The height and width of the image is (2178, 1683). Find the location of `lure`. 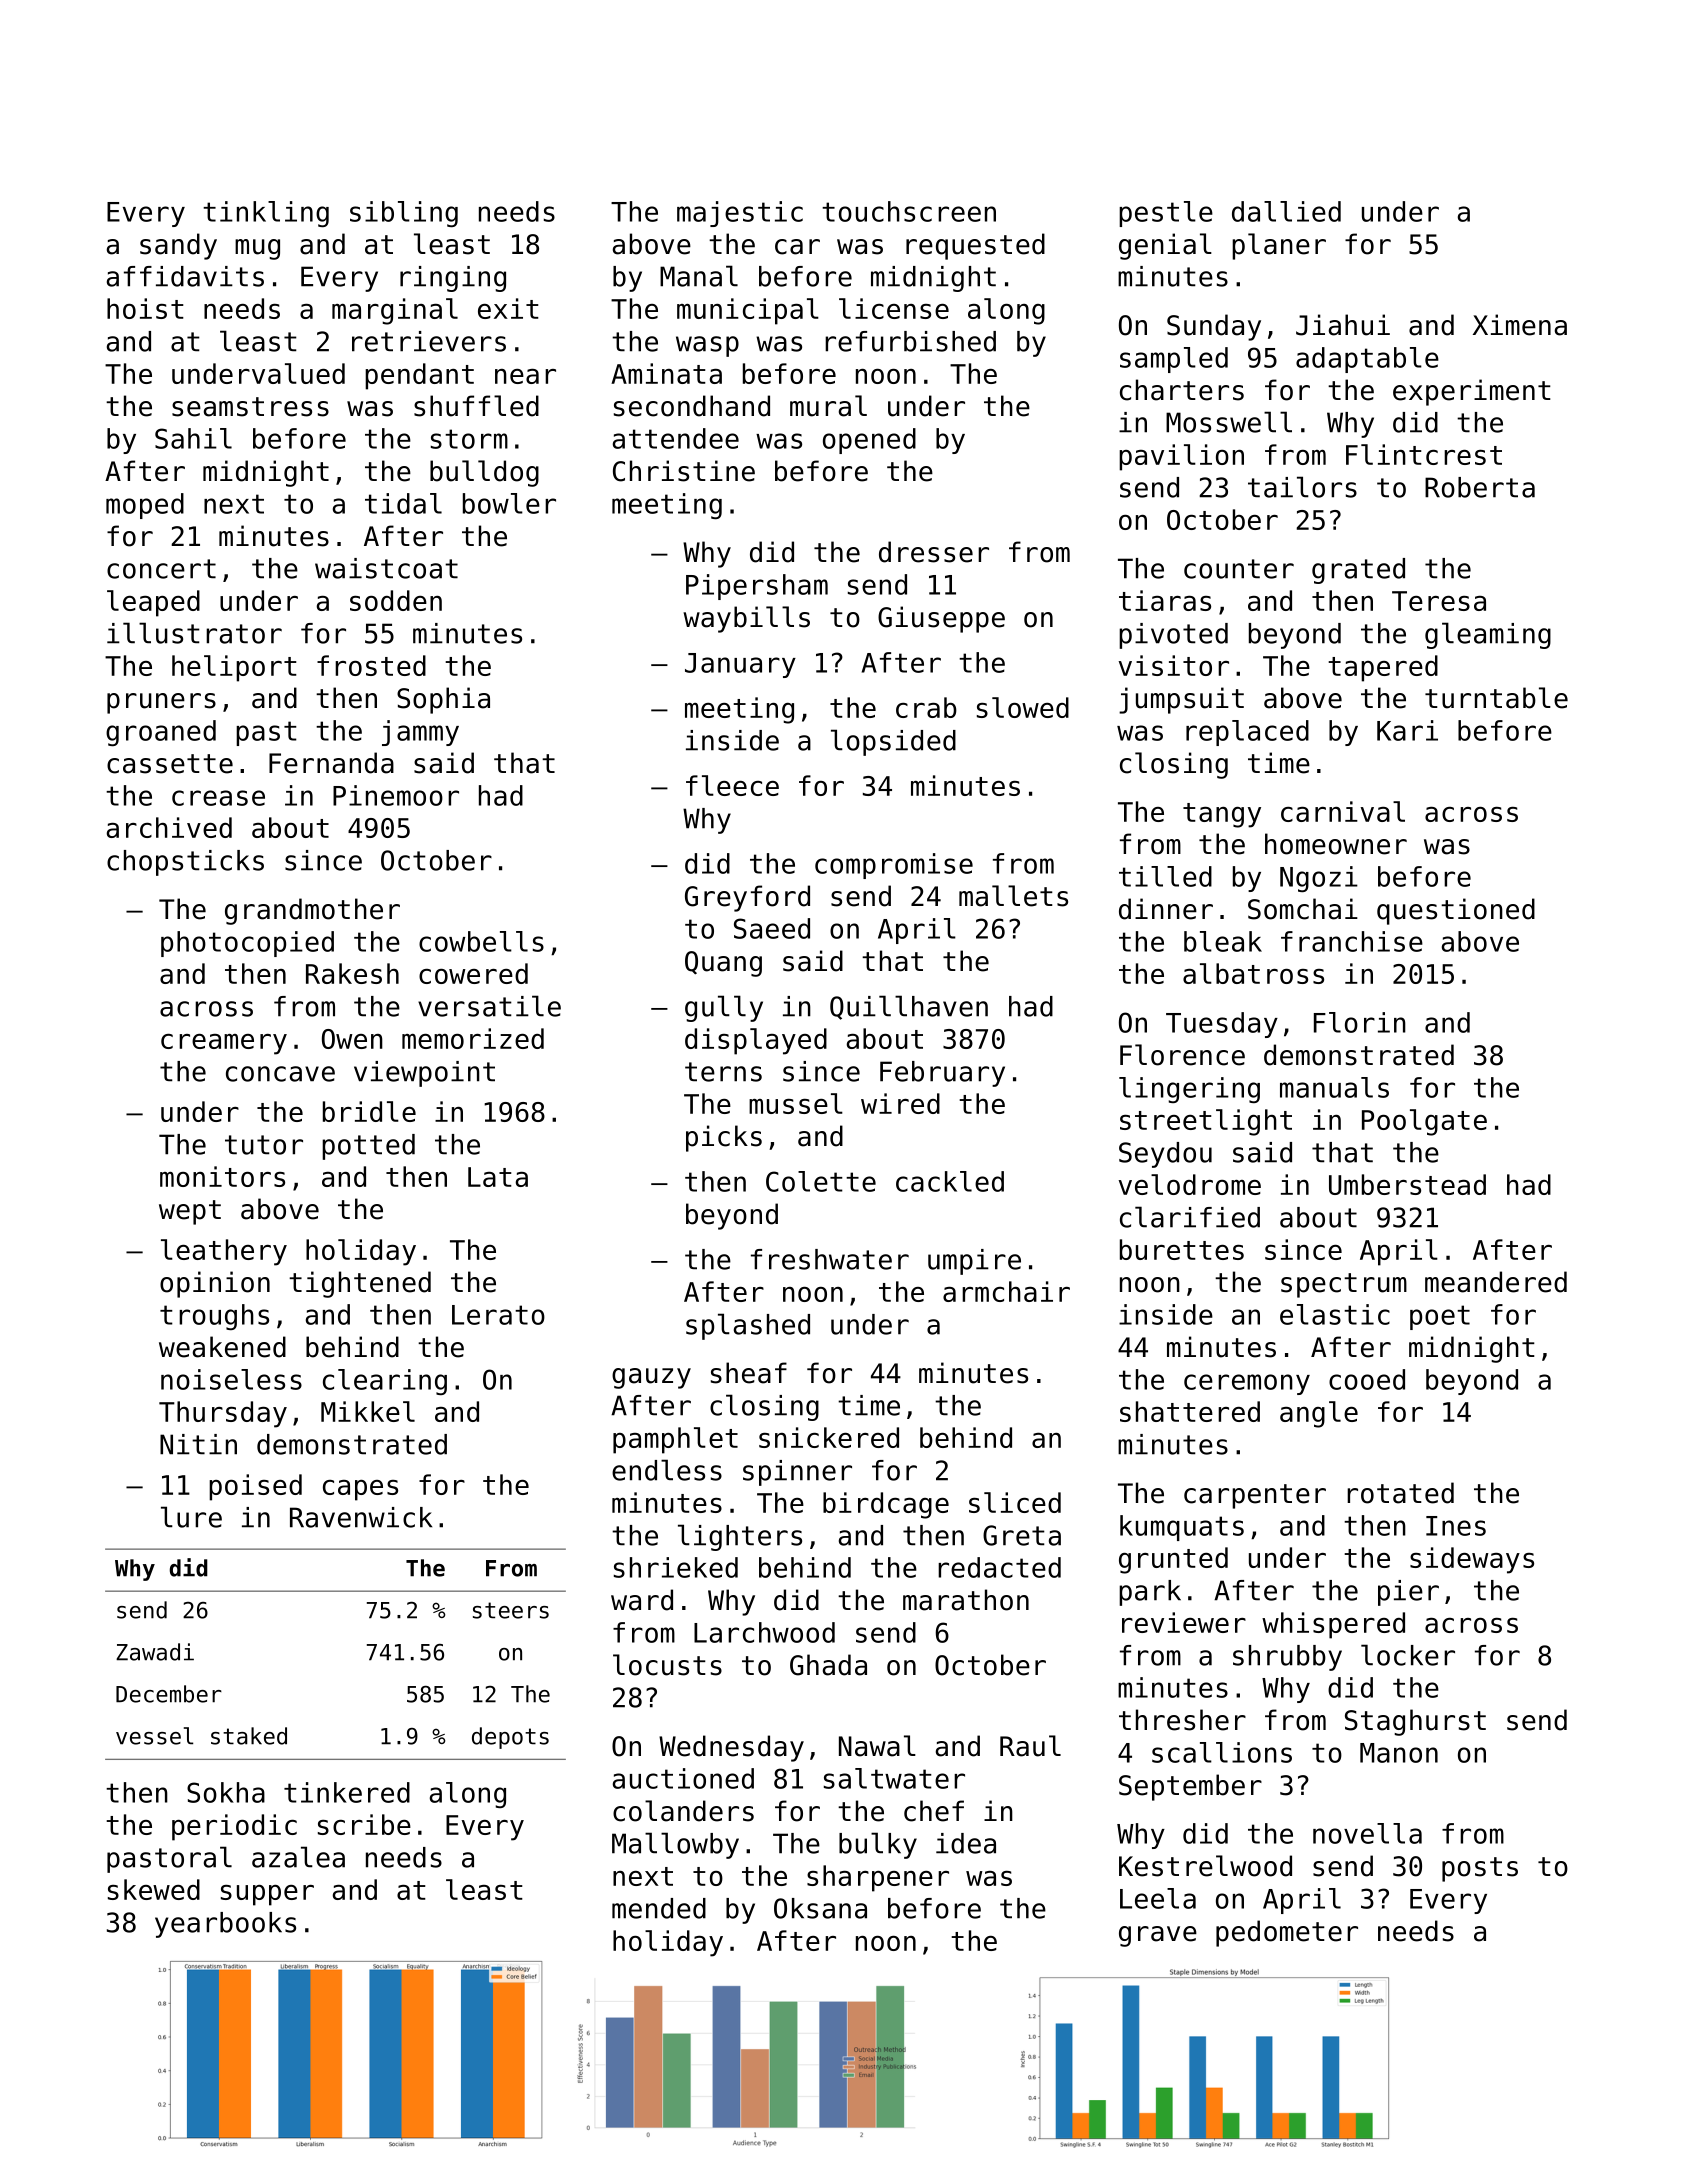

lure is located at coordinates (191, 1517).
